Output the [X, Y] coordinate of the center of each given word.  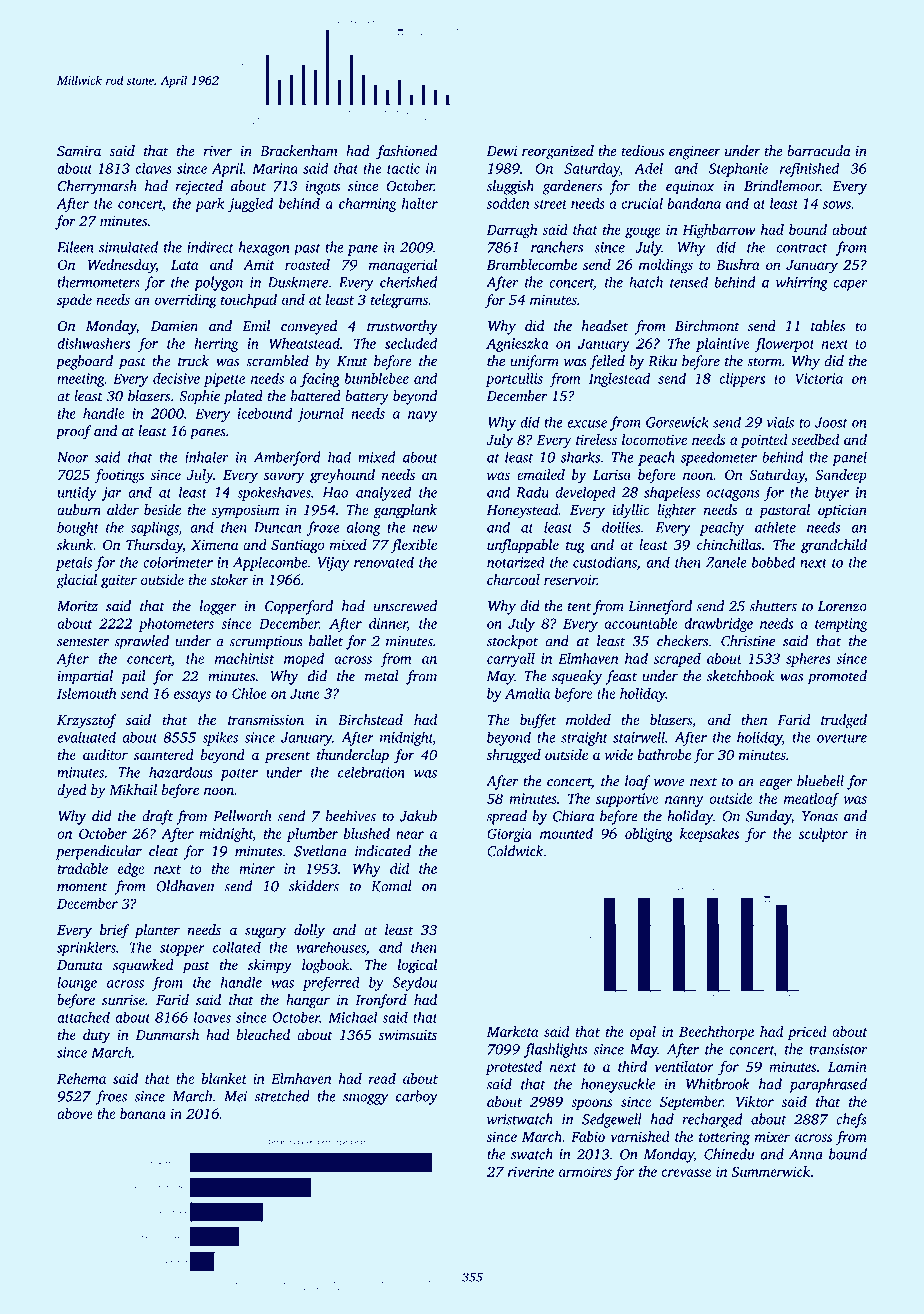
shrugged [514, 756]
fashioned [406, 152]
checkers [682, 641]
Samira [79, 151]
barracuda [819, 151]
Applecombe [270, 563]
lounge [77, 983]
